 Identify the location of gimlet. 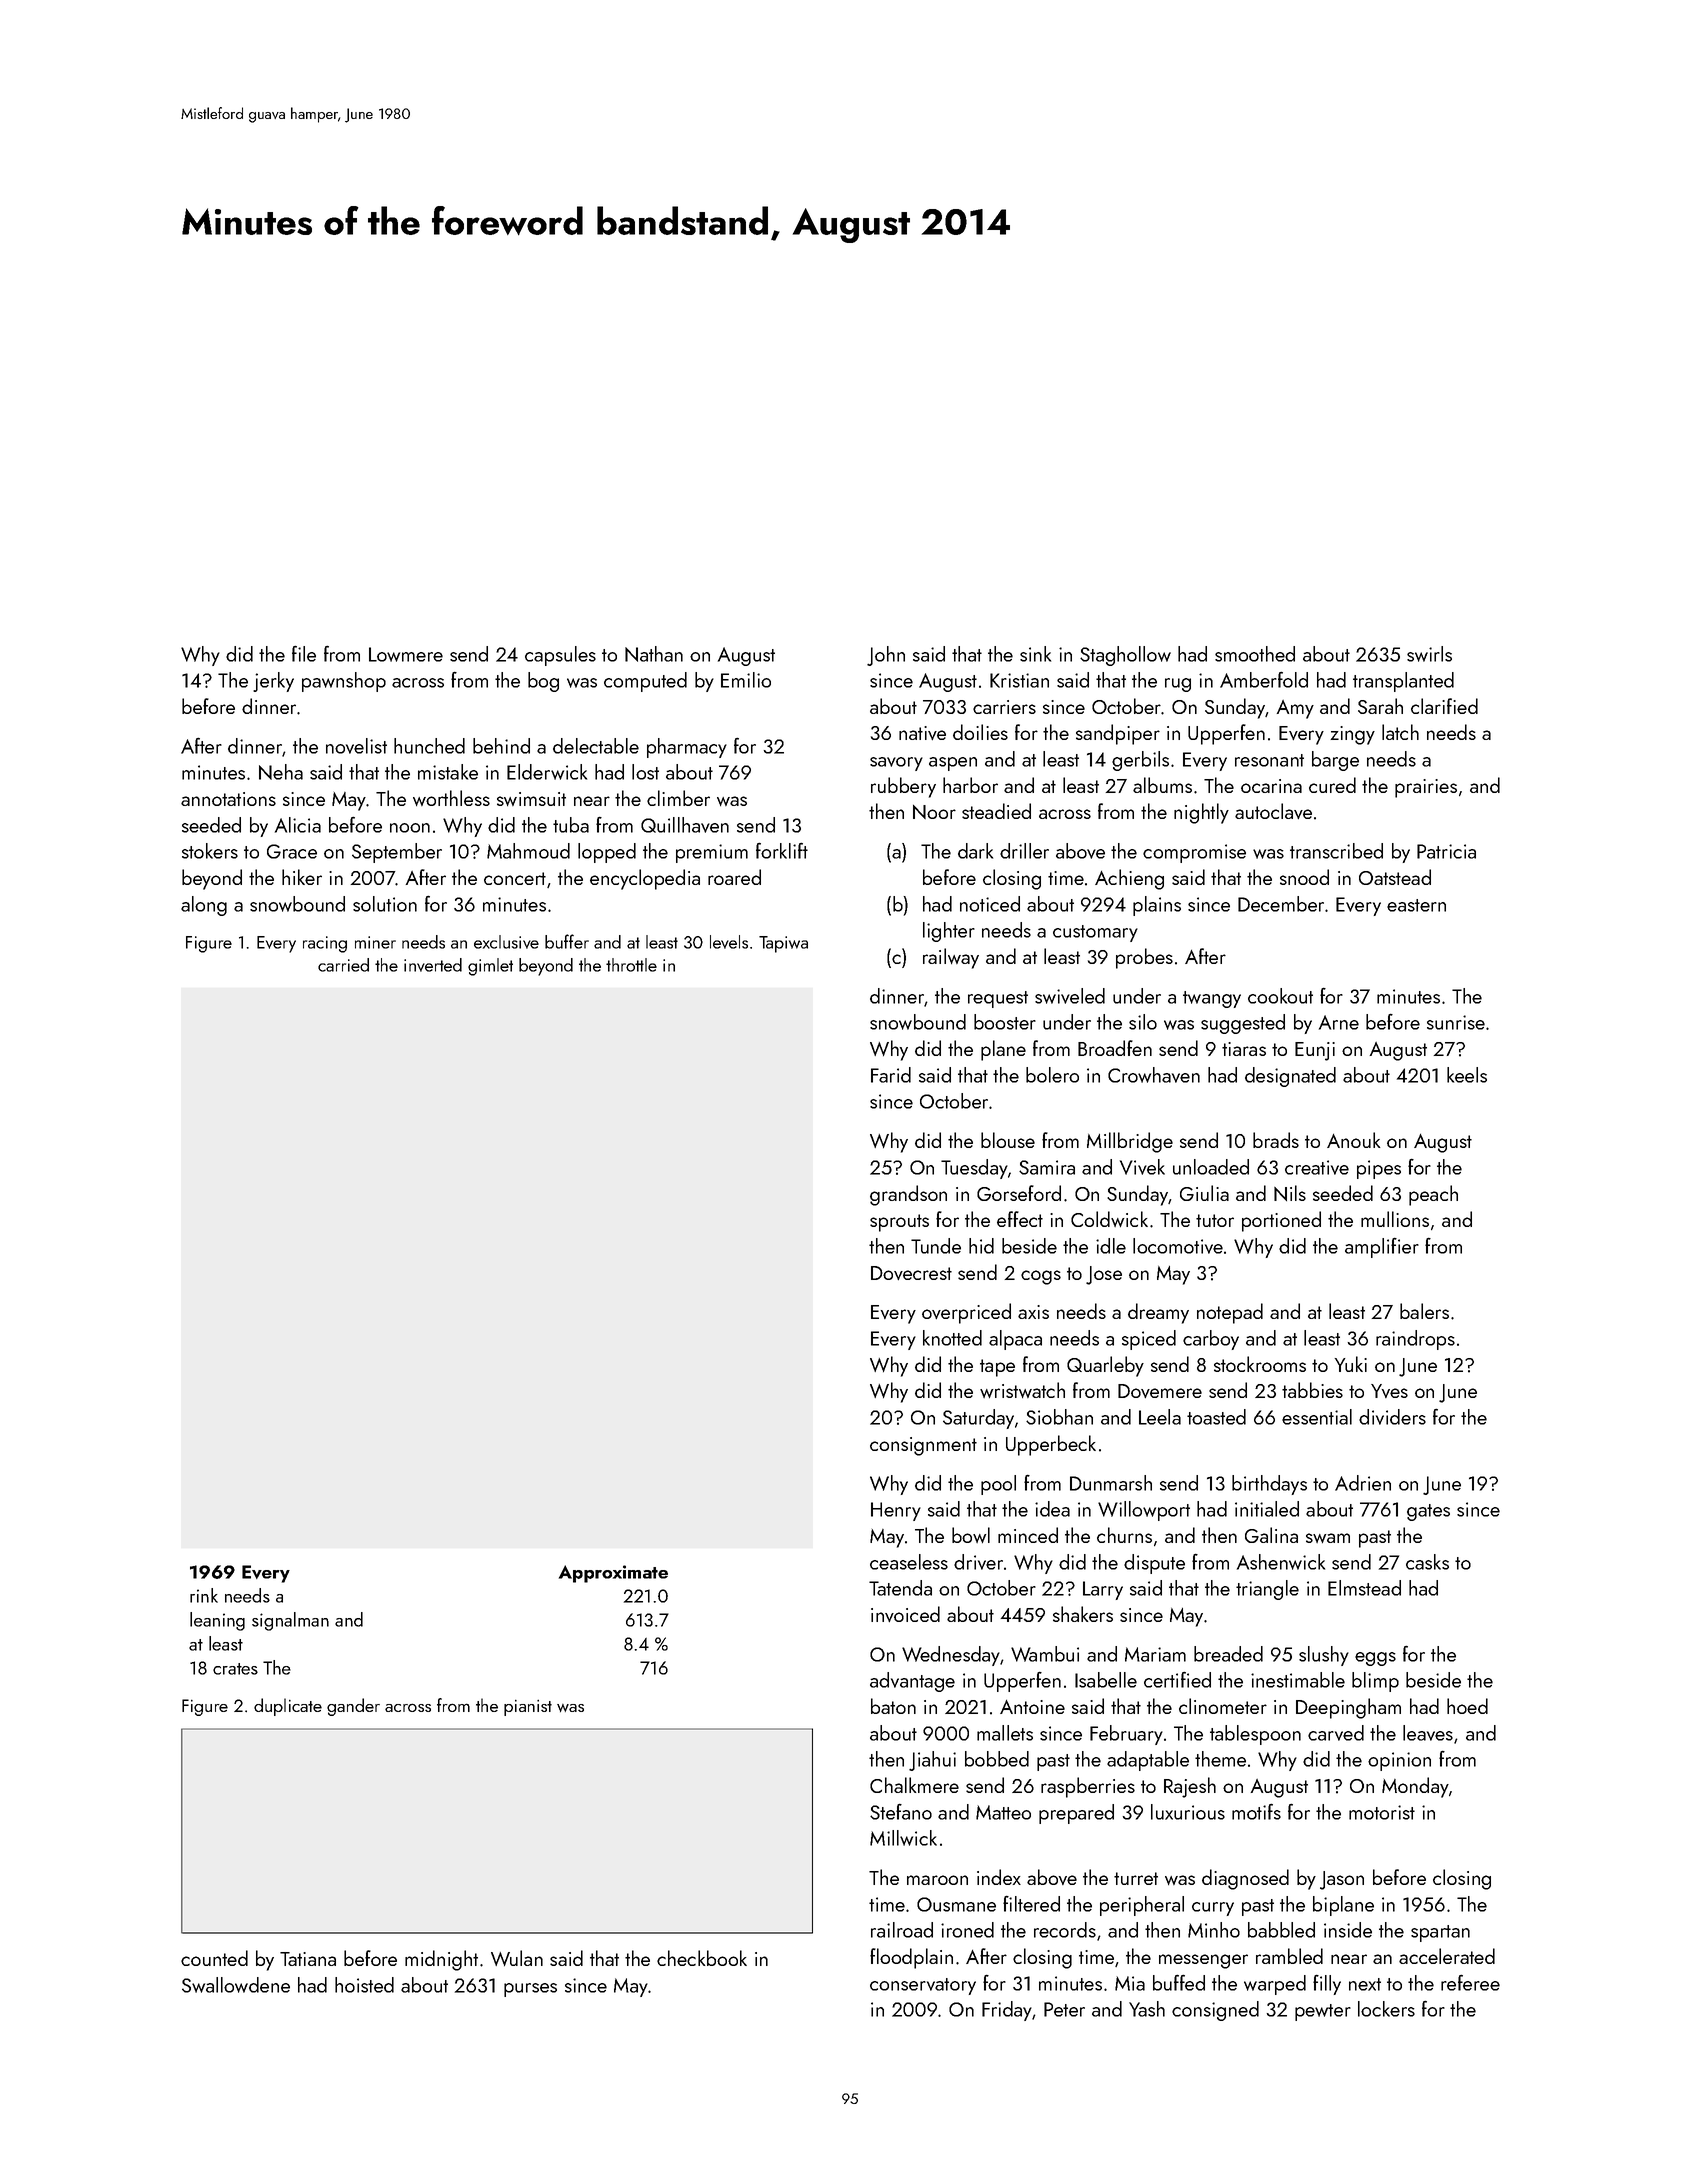
(490, 967).
